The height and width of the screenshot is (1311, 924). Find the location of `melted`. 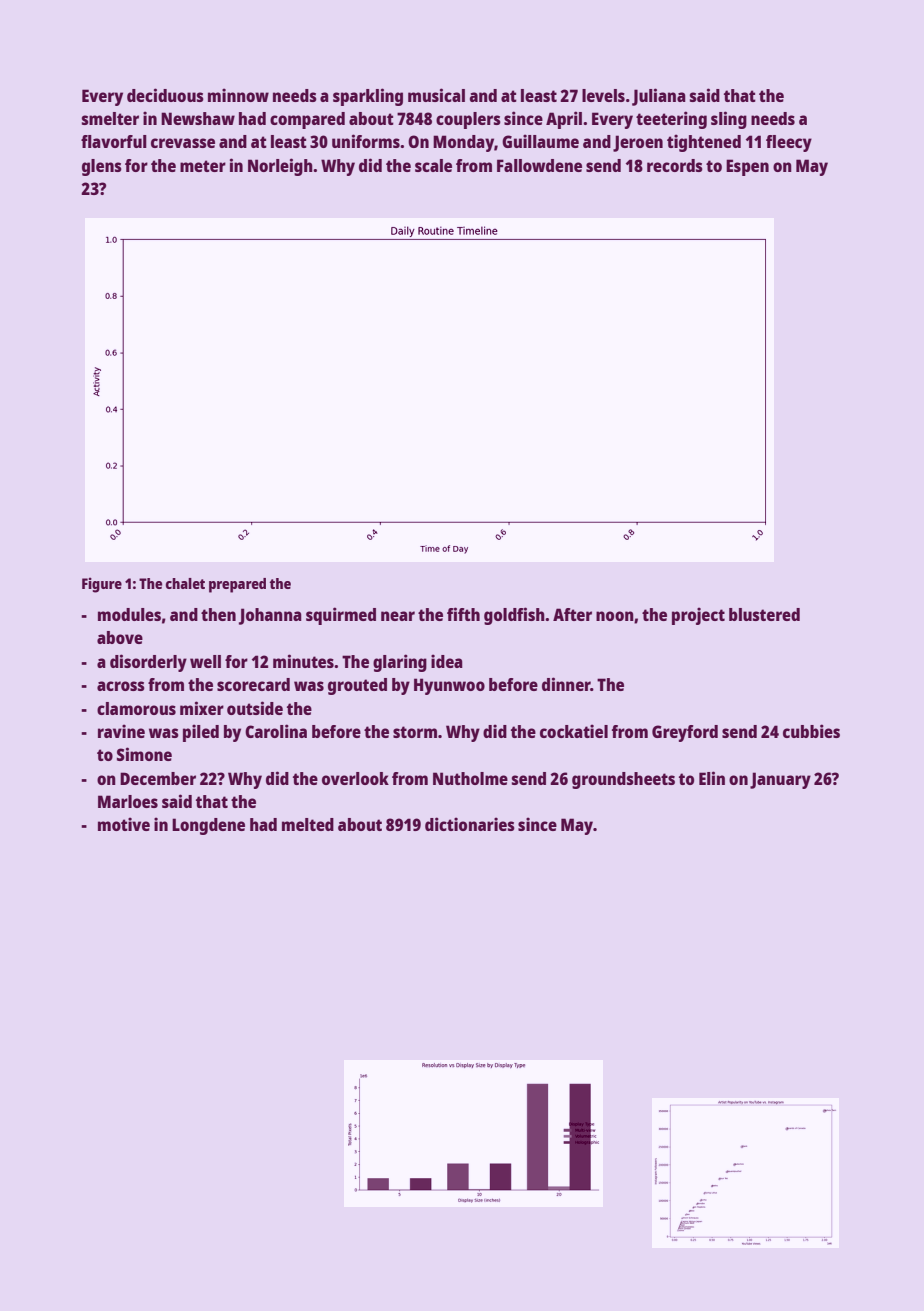

melted is located at coordinates (308, 824).
